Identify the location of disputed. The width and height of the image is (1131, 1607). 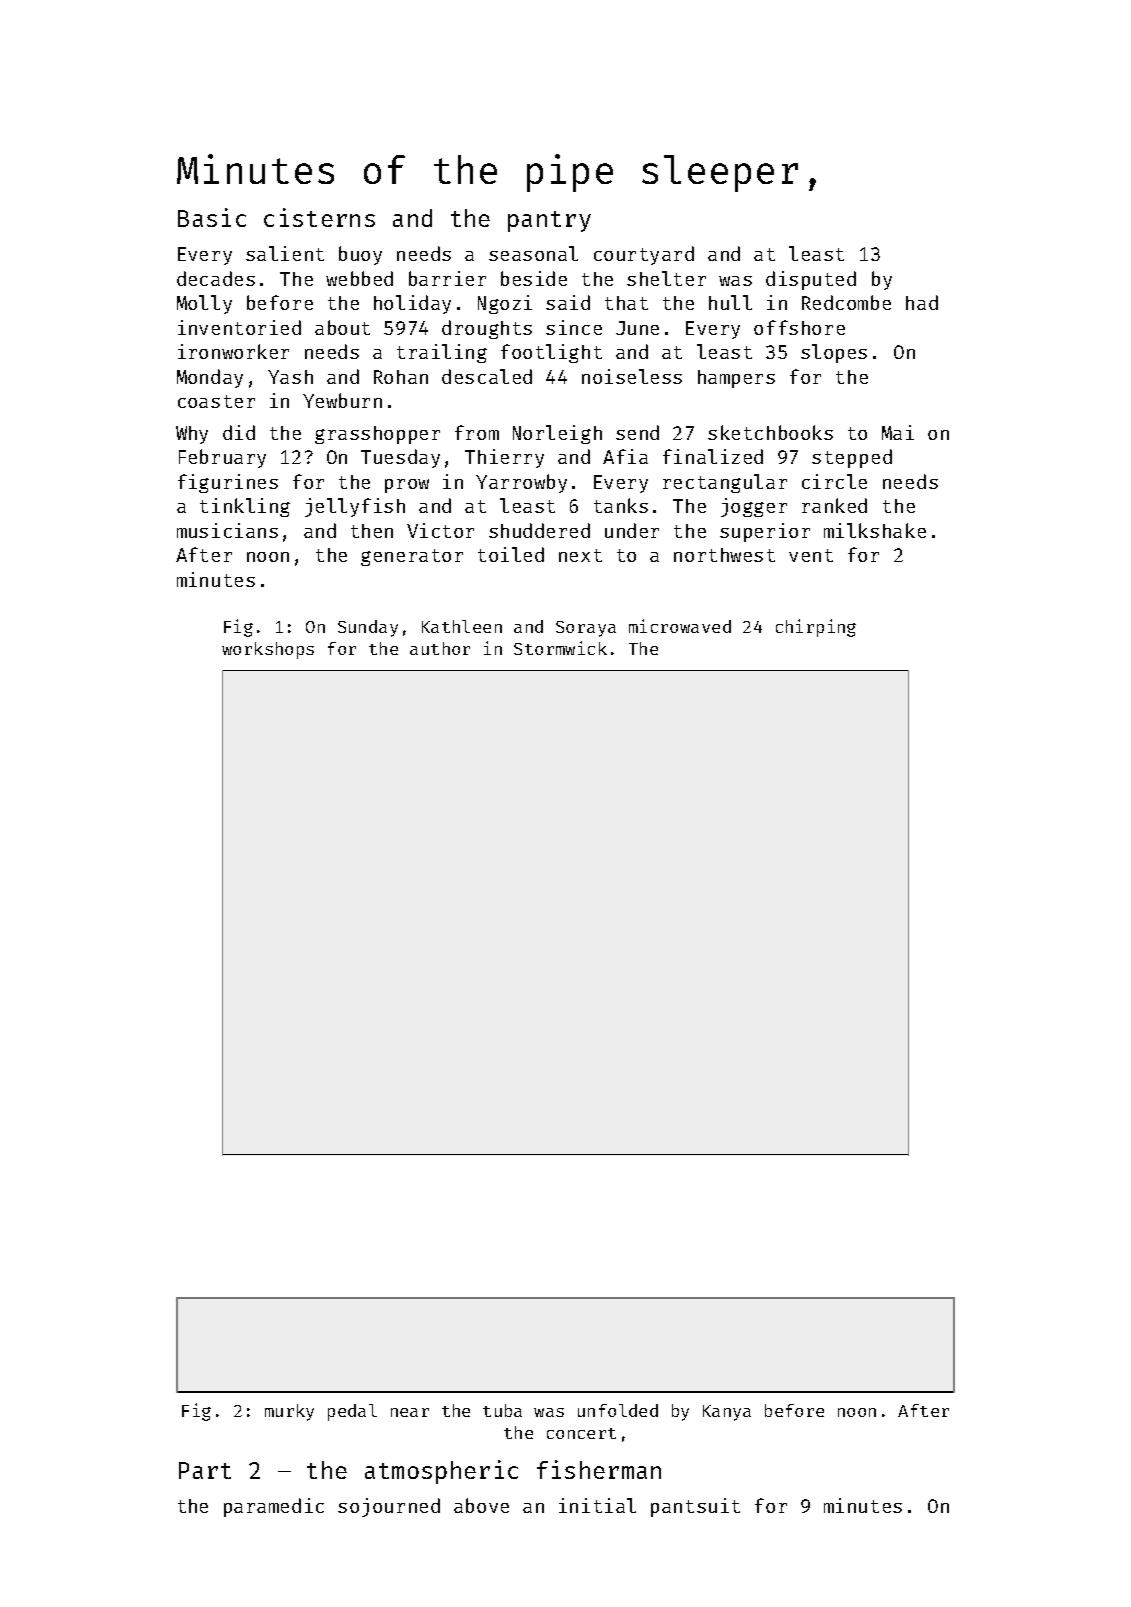
(811, 280).
